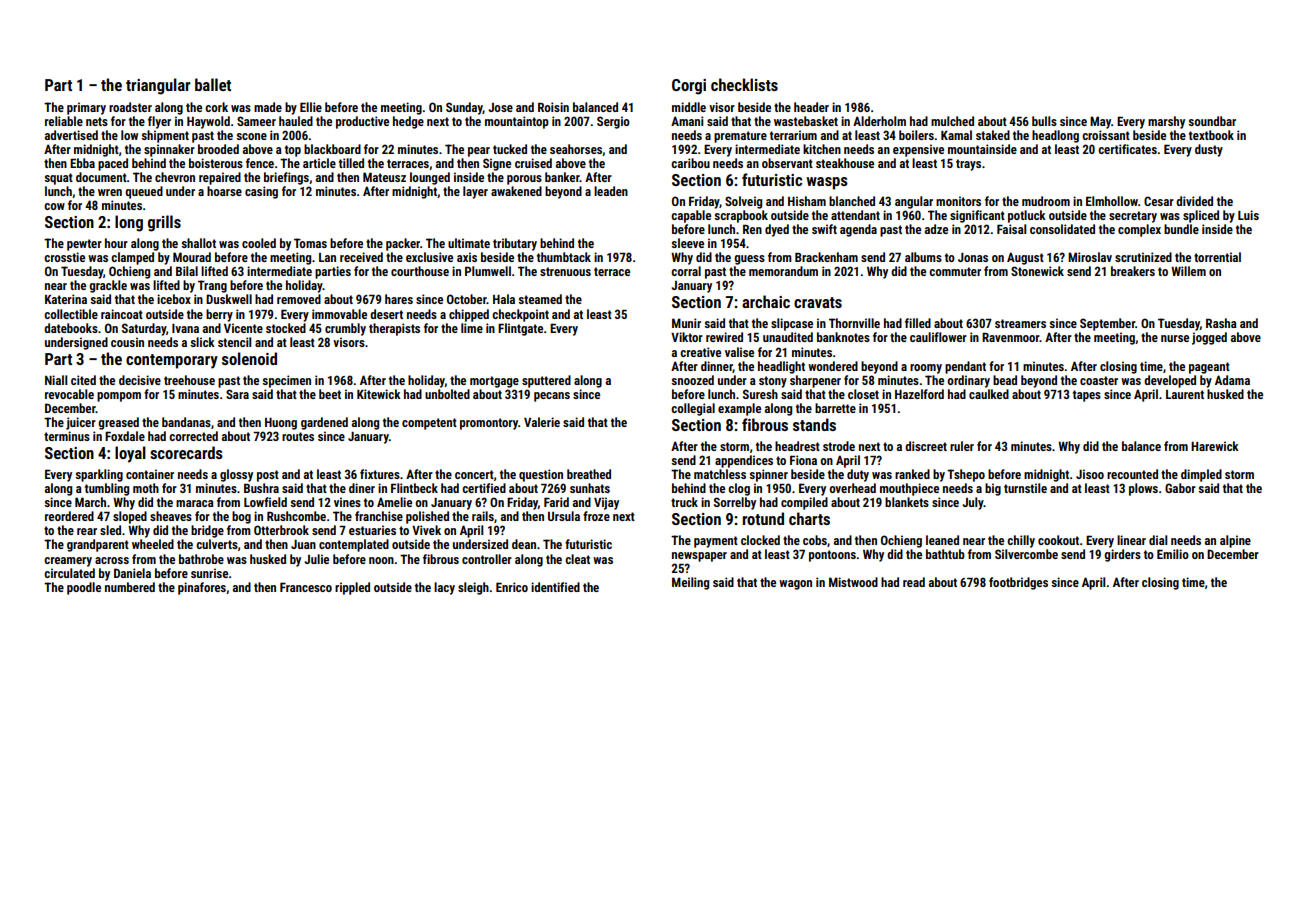  What do you see at coordinates (744, 84) in the screenshot?
I see `checklists` at bounding box center [744, 84].
